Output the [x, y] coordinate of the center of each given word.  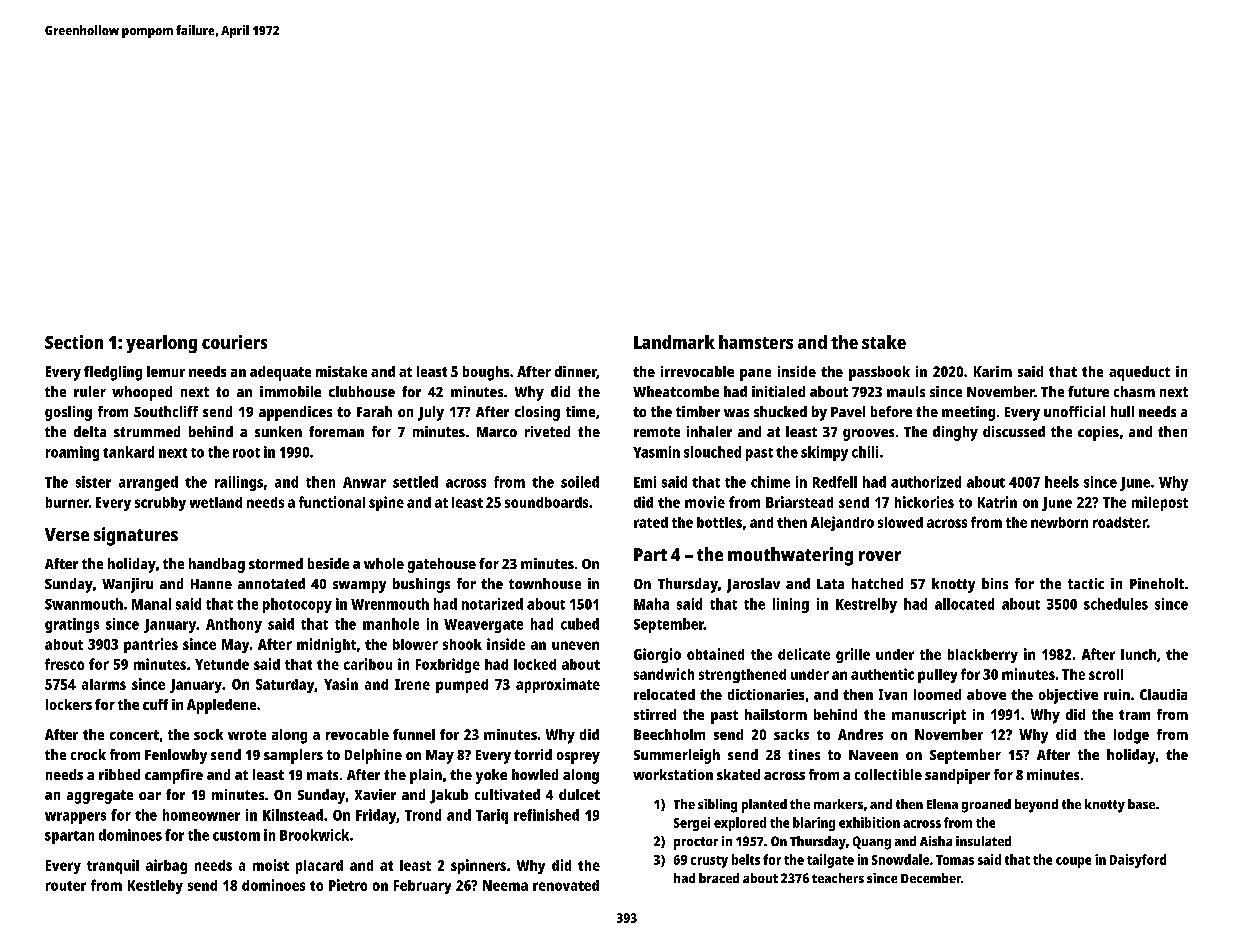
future [1088, 391]
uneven [575, 645]
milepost [1160, 503]
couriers [234, 342]
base [1141, 804]
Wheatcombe [676, 391]
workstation [673, 774]
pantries [151, 645]
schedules [1116, 604]
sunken [278, 431]
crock [88, 754]
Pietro [348, 885]
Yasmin [656, 452]
